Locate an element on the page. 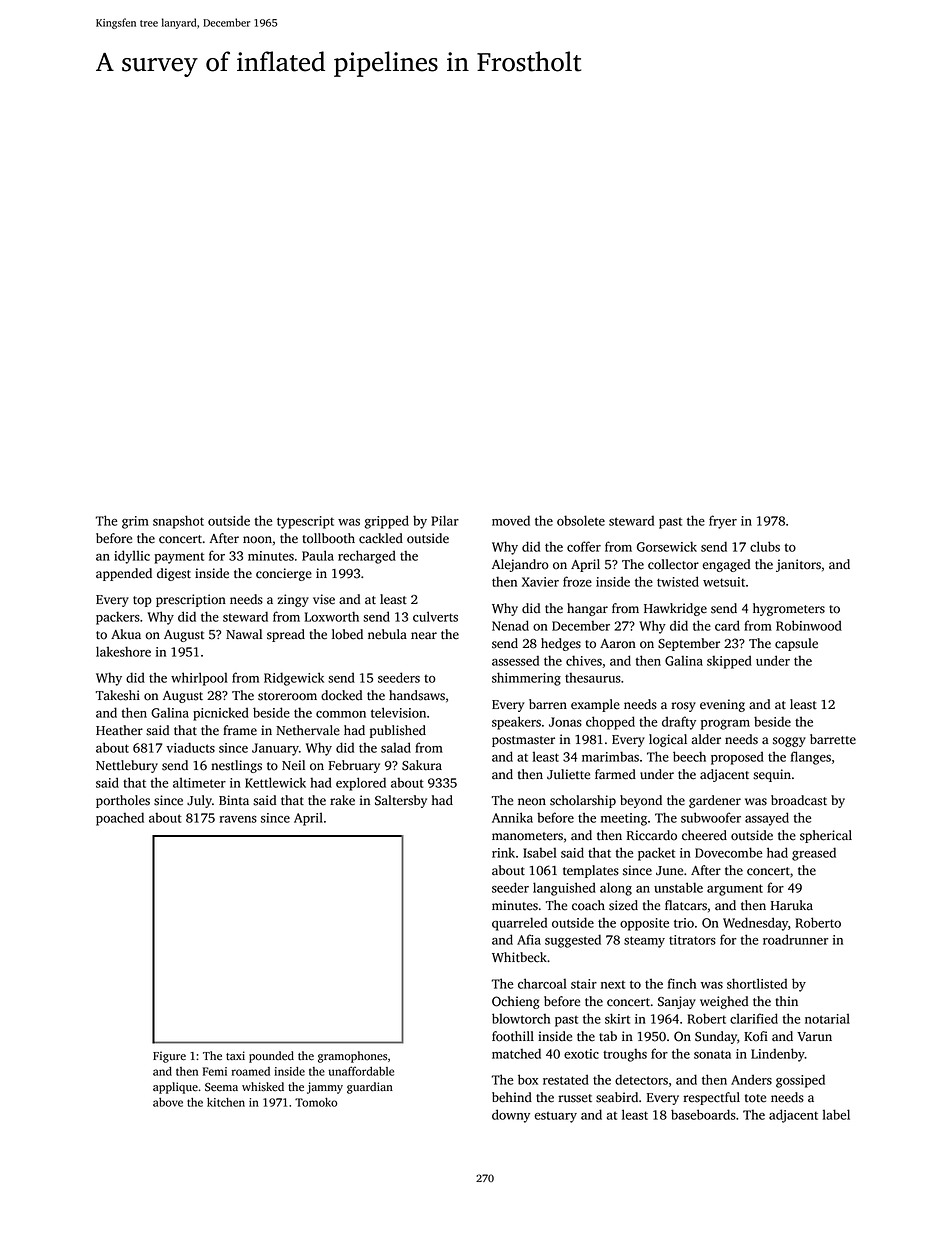 The image size is (952, 1233). snapshot is located at coordinates (178, 522).
